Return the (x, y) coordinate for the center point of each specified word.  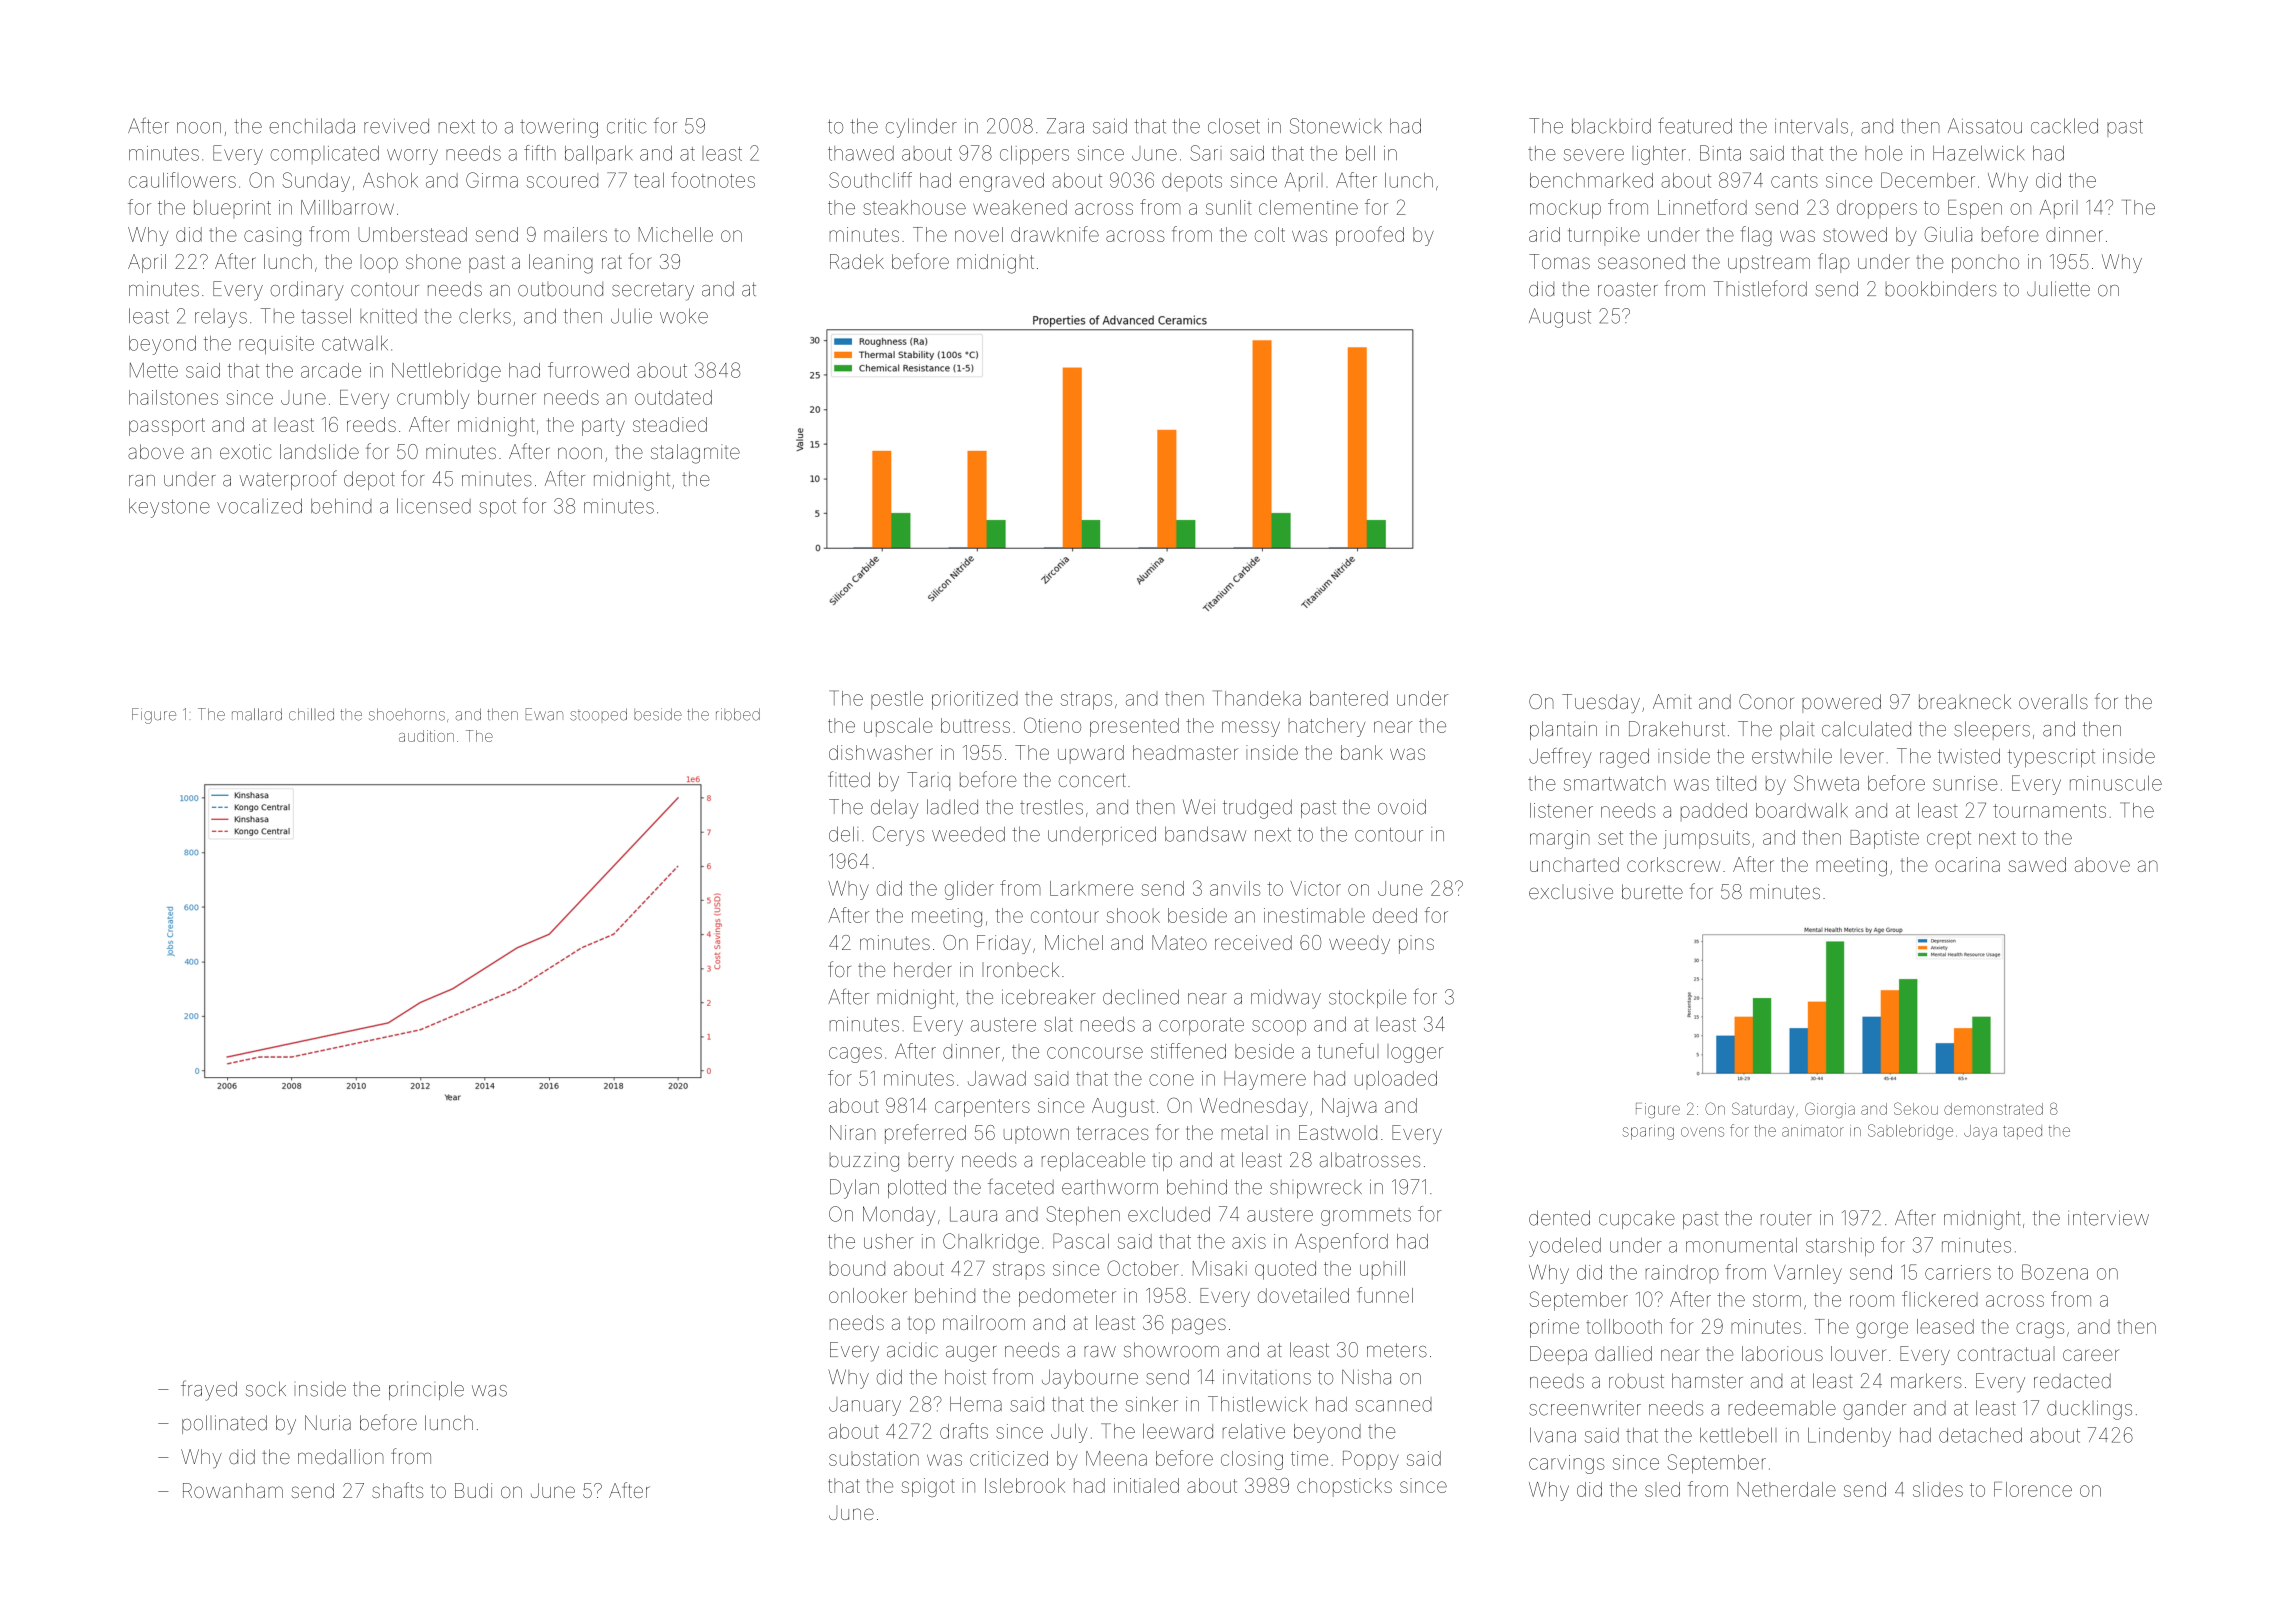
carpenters (982, 1108)
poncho (1985, 263)
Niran (852, 1132)
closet (1234, 126)
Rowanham (233, 1490)
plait (1797, 730)
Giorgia (1830, 1110)
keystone (169, 508)
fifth (540, 153)
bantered (1349, 698)
